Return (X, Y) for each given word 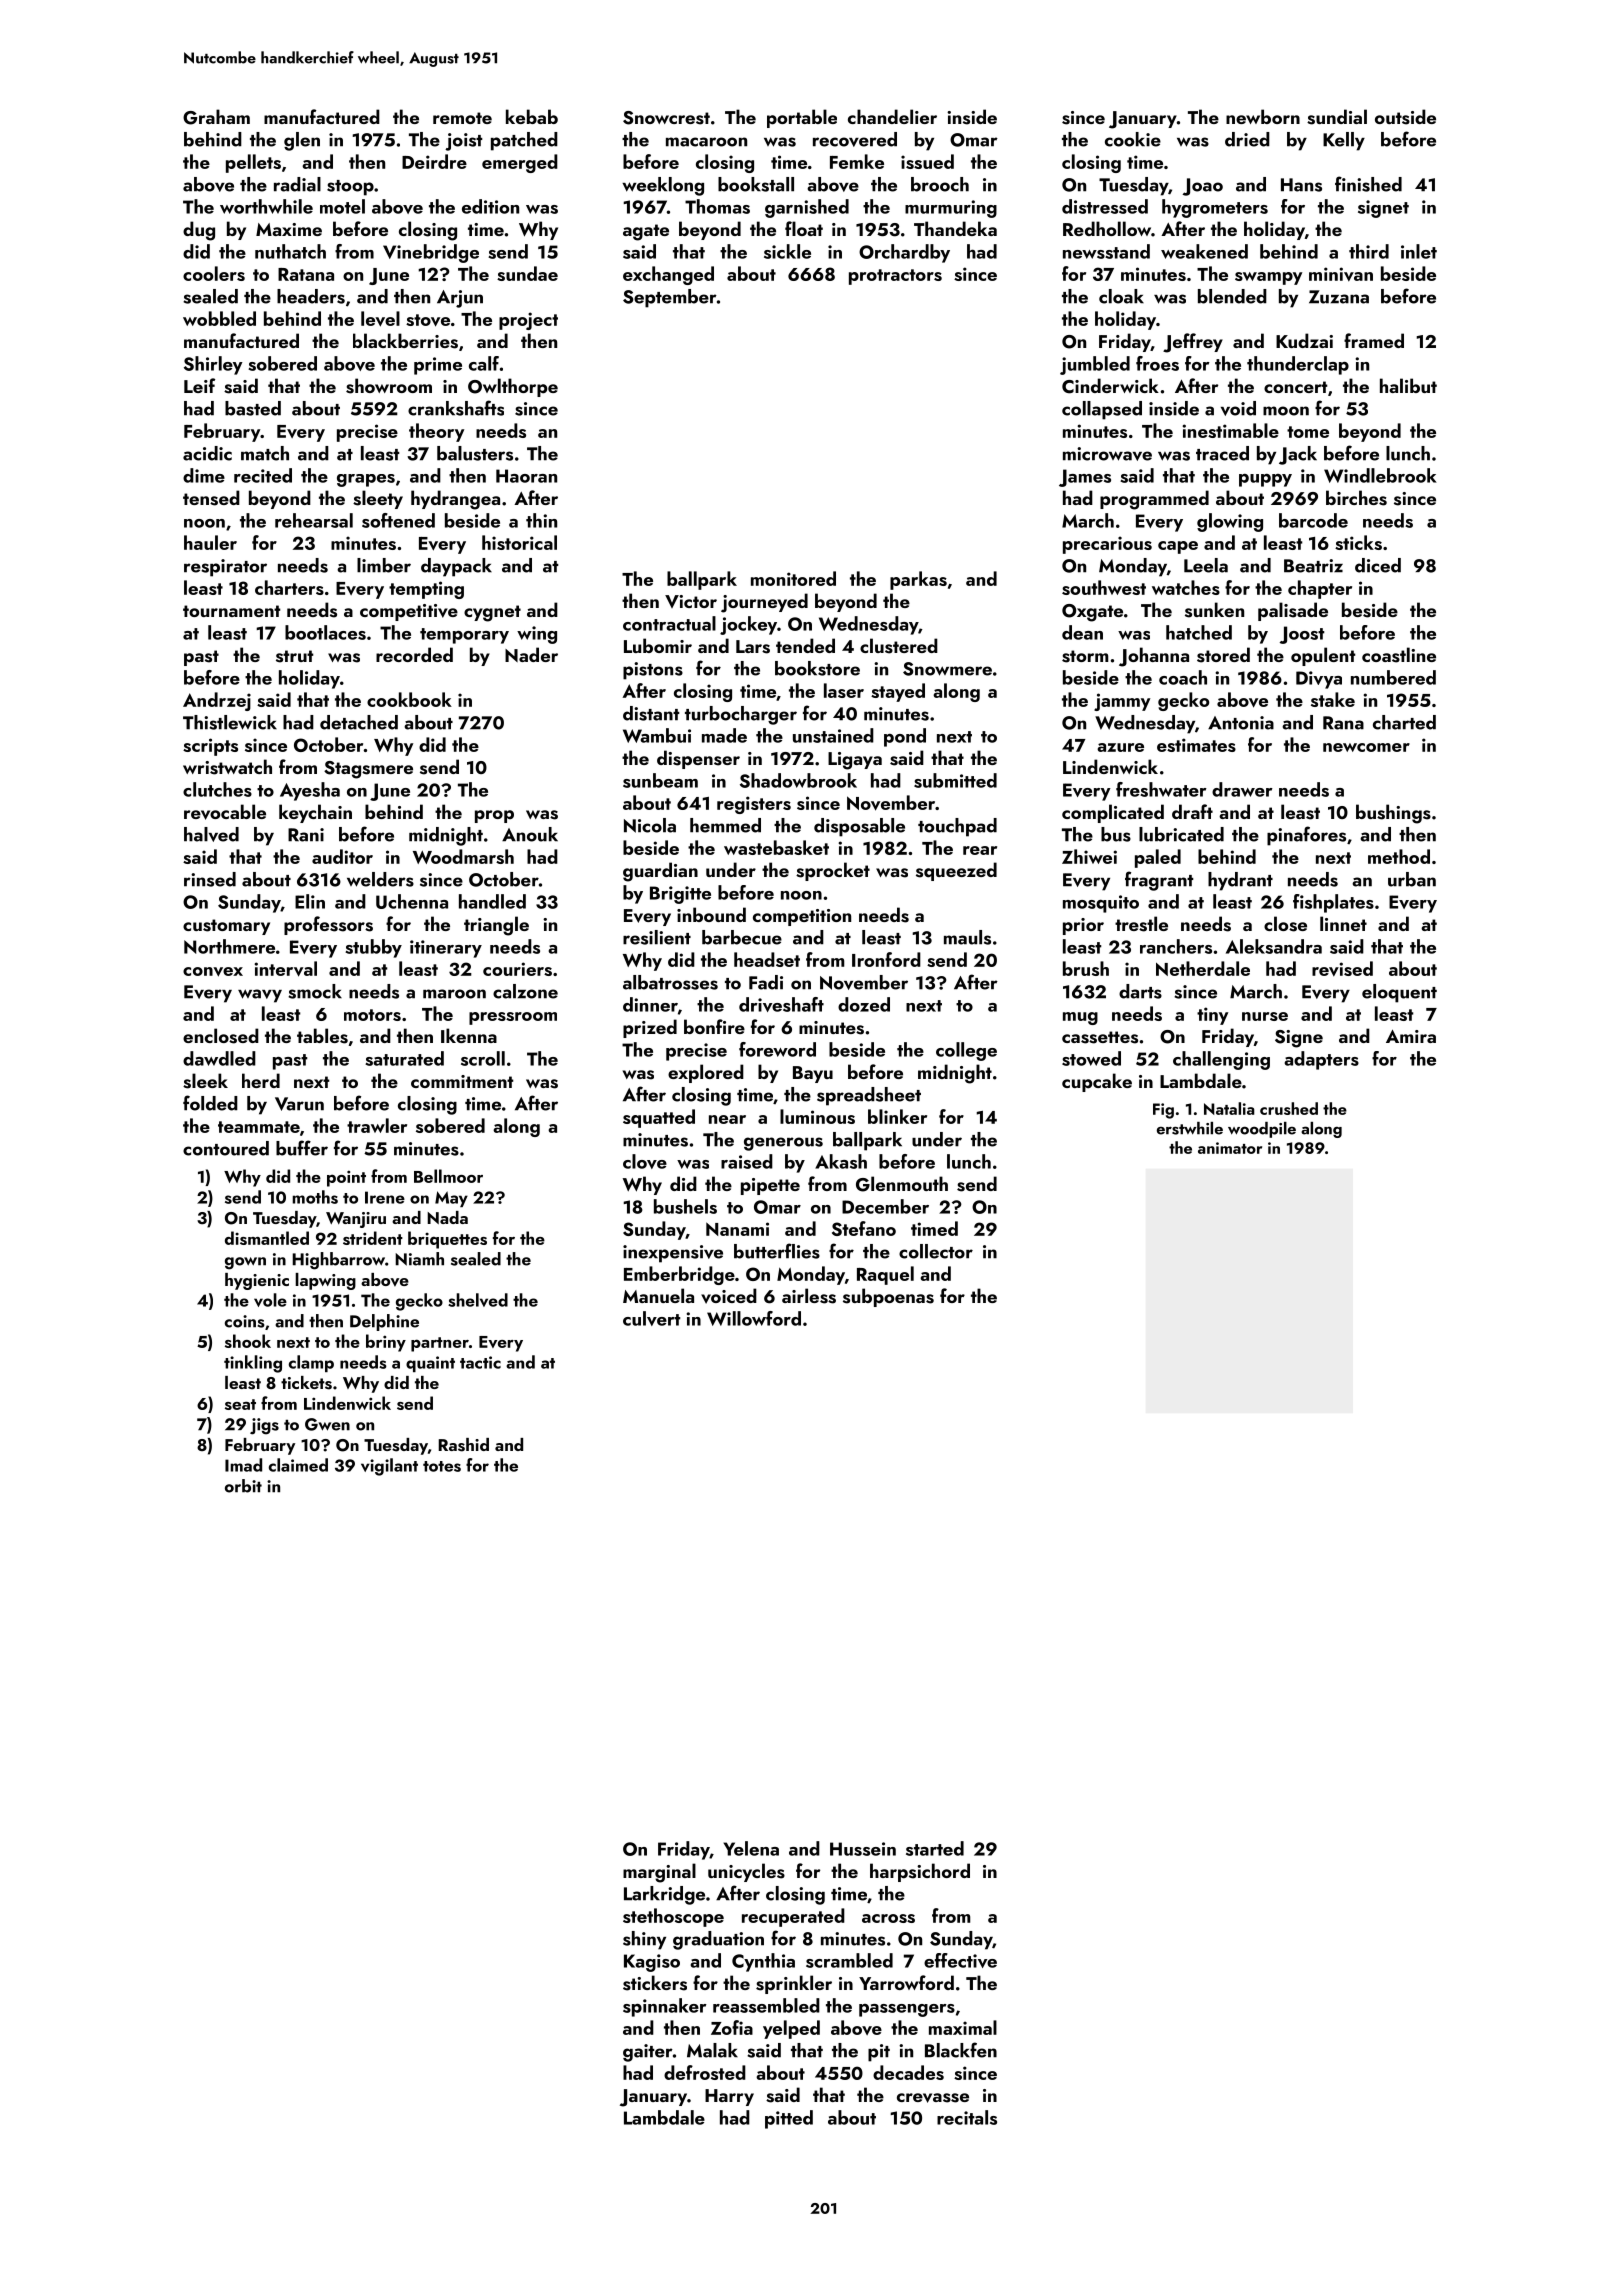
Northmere (229, 946)
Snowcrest (666, 118)
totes (442, 1466)
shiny (644, 1940)
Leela (1206, 565)
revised (1342, 969)
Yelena (751, 1848)
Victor (691, 601)
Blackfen (961, 2050)
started (935, 1848)
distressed (1105, 206)
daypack (456, 567)
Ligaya (855, 761)
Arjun (460, 299)
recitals (967, 2117)
